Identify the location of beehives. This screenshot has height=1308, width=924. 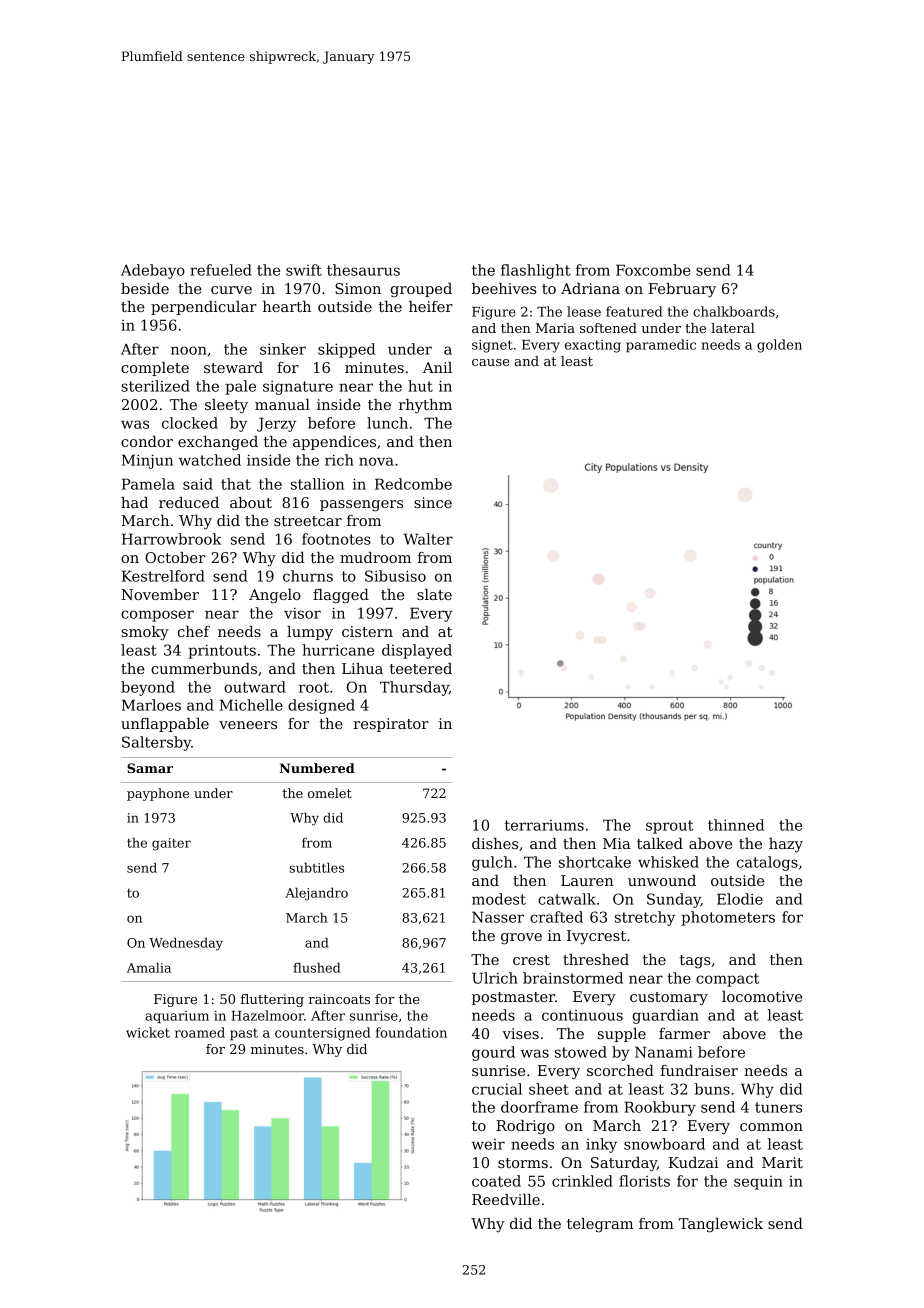
(504, 288).
